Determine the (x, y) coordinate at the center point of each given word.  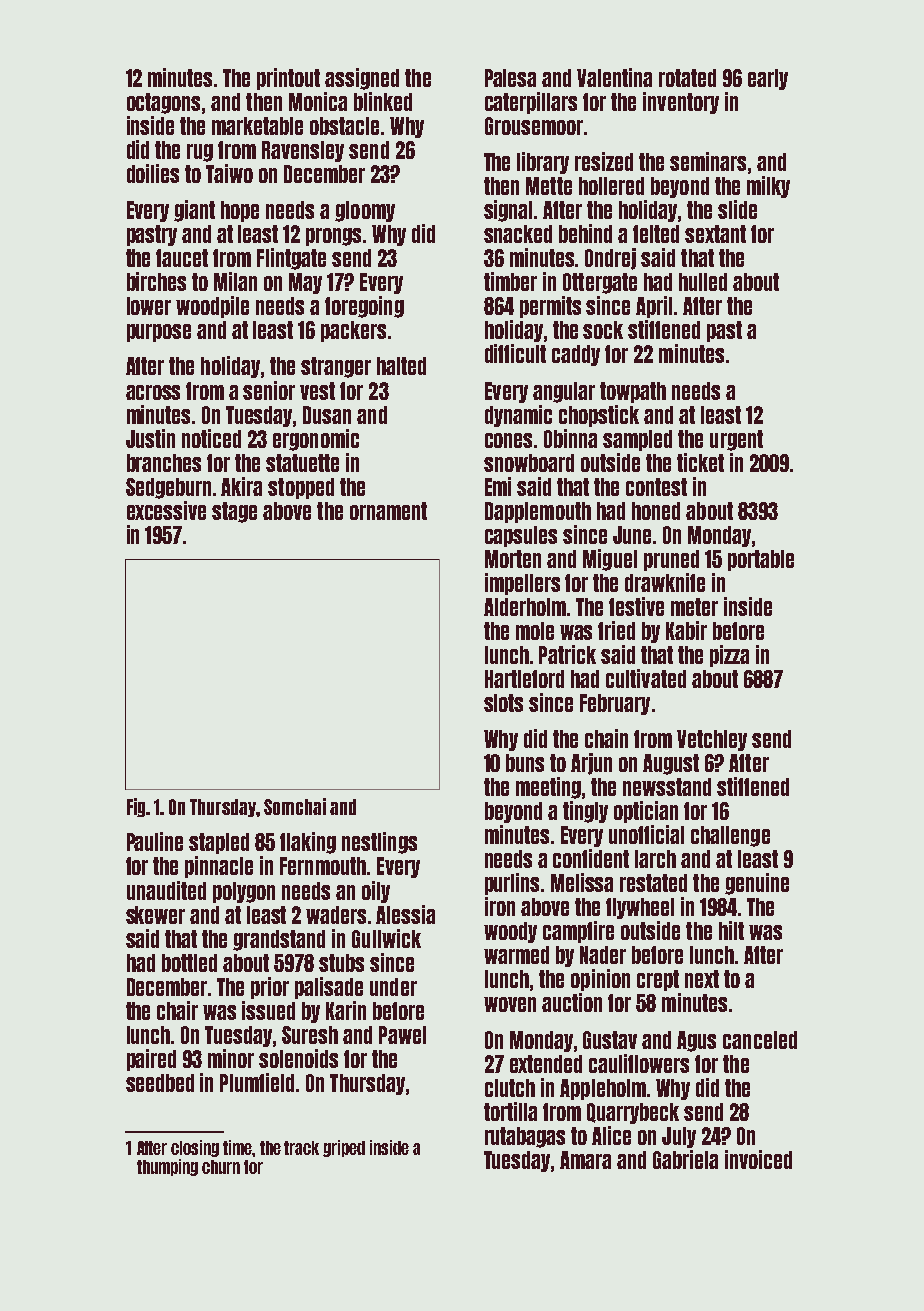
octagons (163, 103)
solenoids (298, 1058)
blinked (383, 101)
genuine (757, 884)
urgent (736, 440)
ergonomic (316, 440)
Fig (136, 807)
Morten (513, 559)
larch (655, 859)
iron (500, 906)
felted (656, 234)
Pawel (402, 1035)
